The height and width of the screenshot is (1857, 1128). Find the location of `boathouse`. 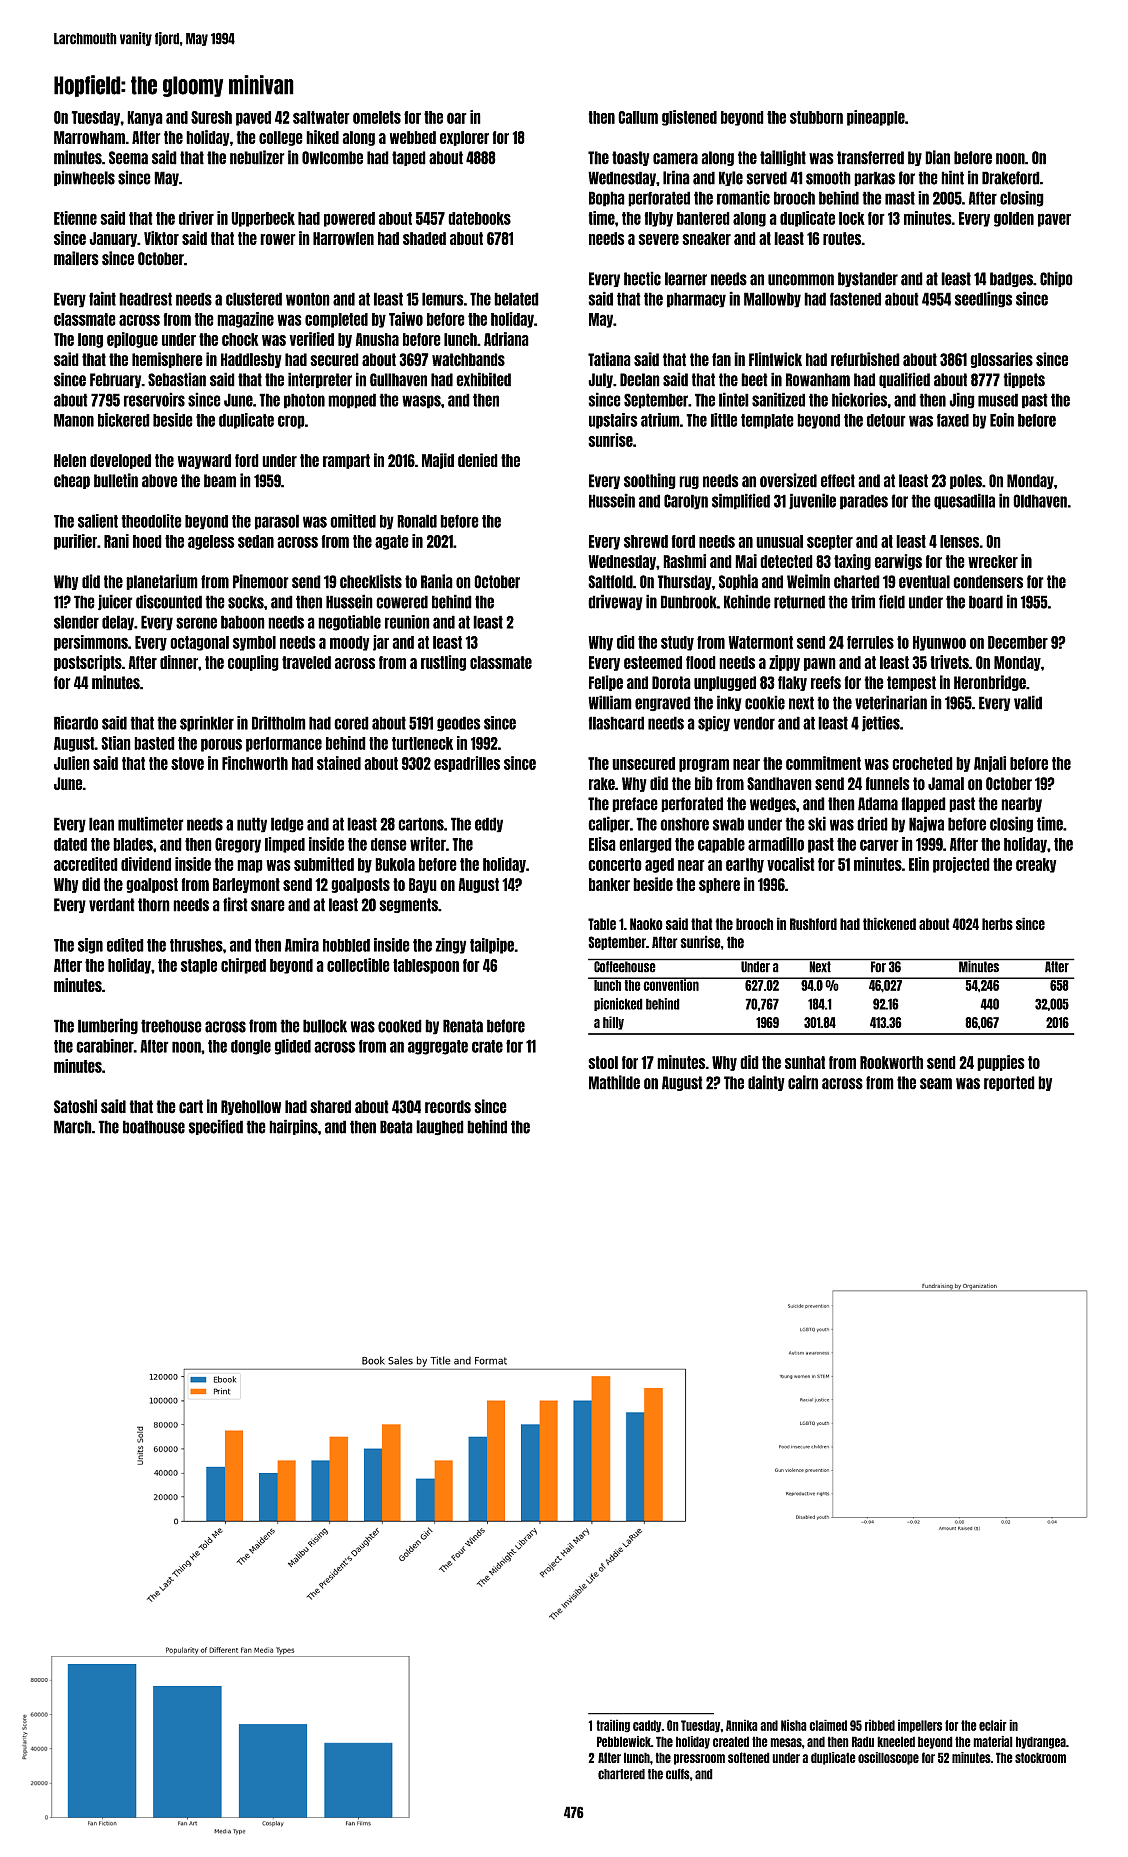

boathouse is located at coordinates (154, 1127).
